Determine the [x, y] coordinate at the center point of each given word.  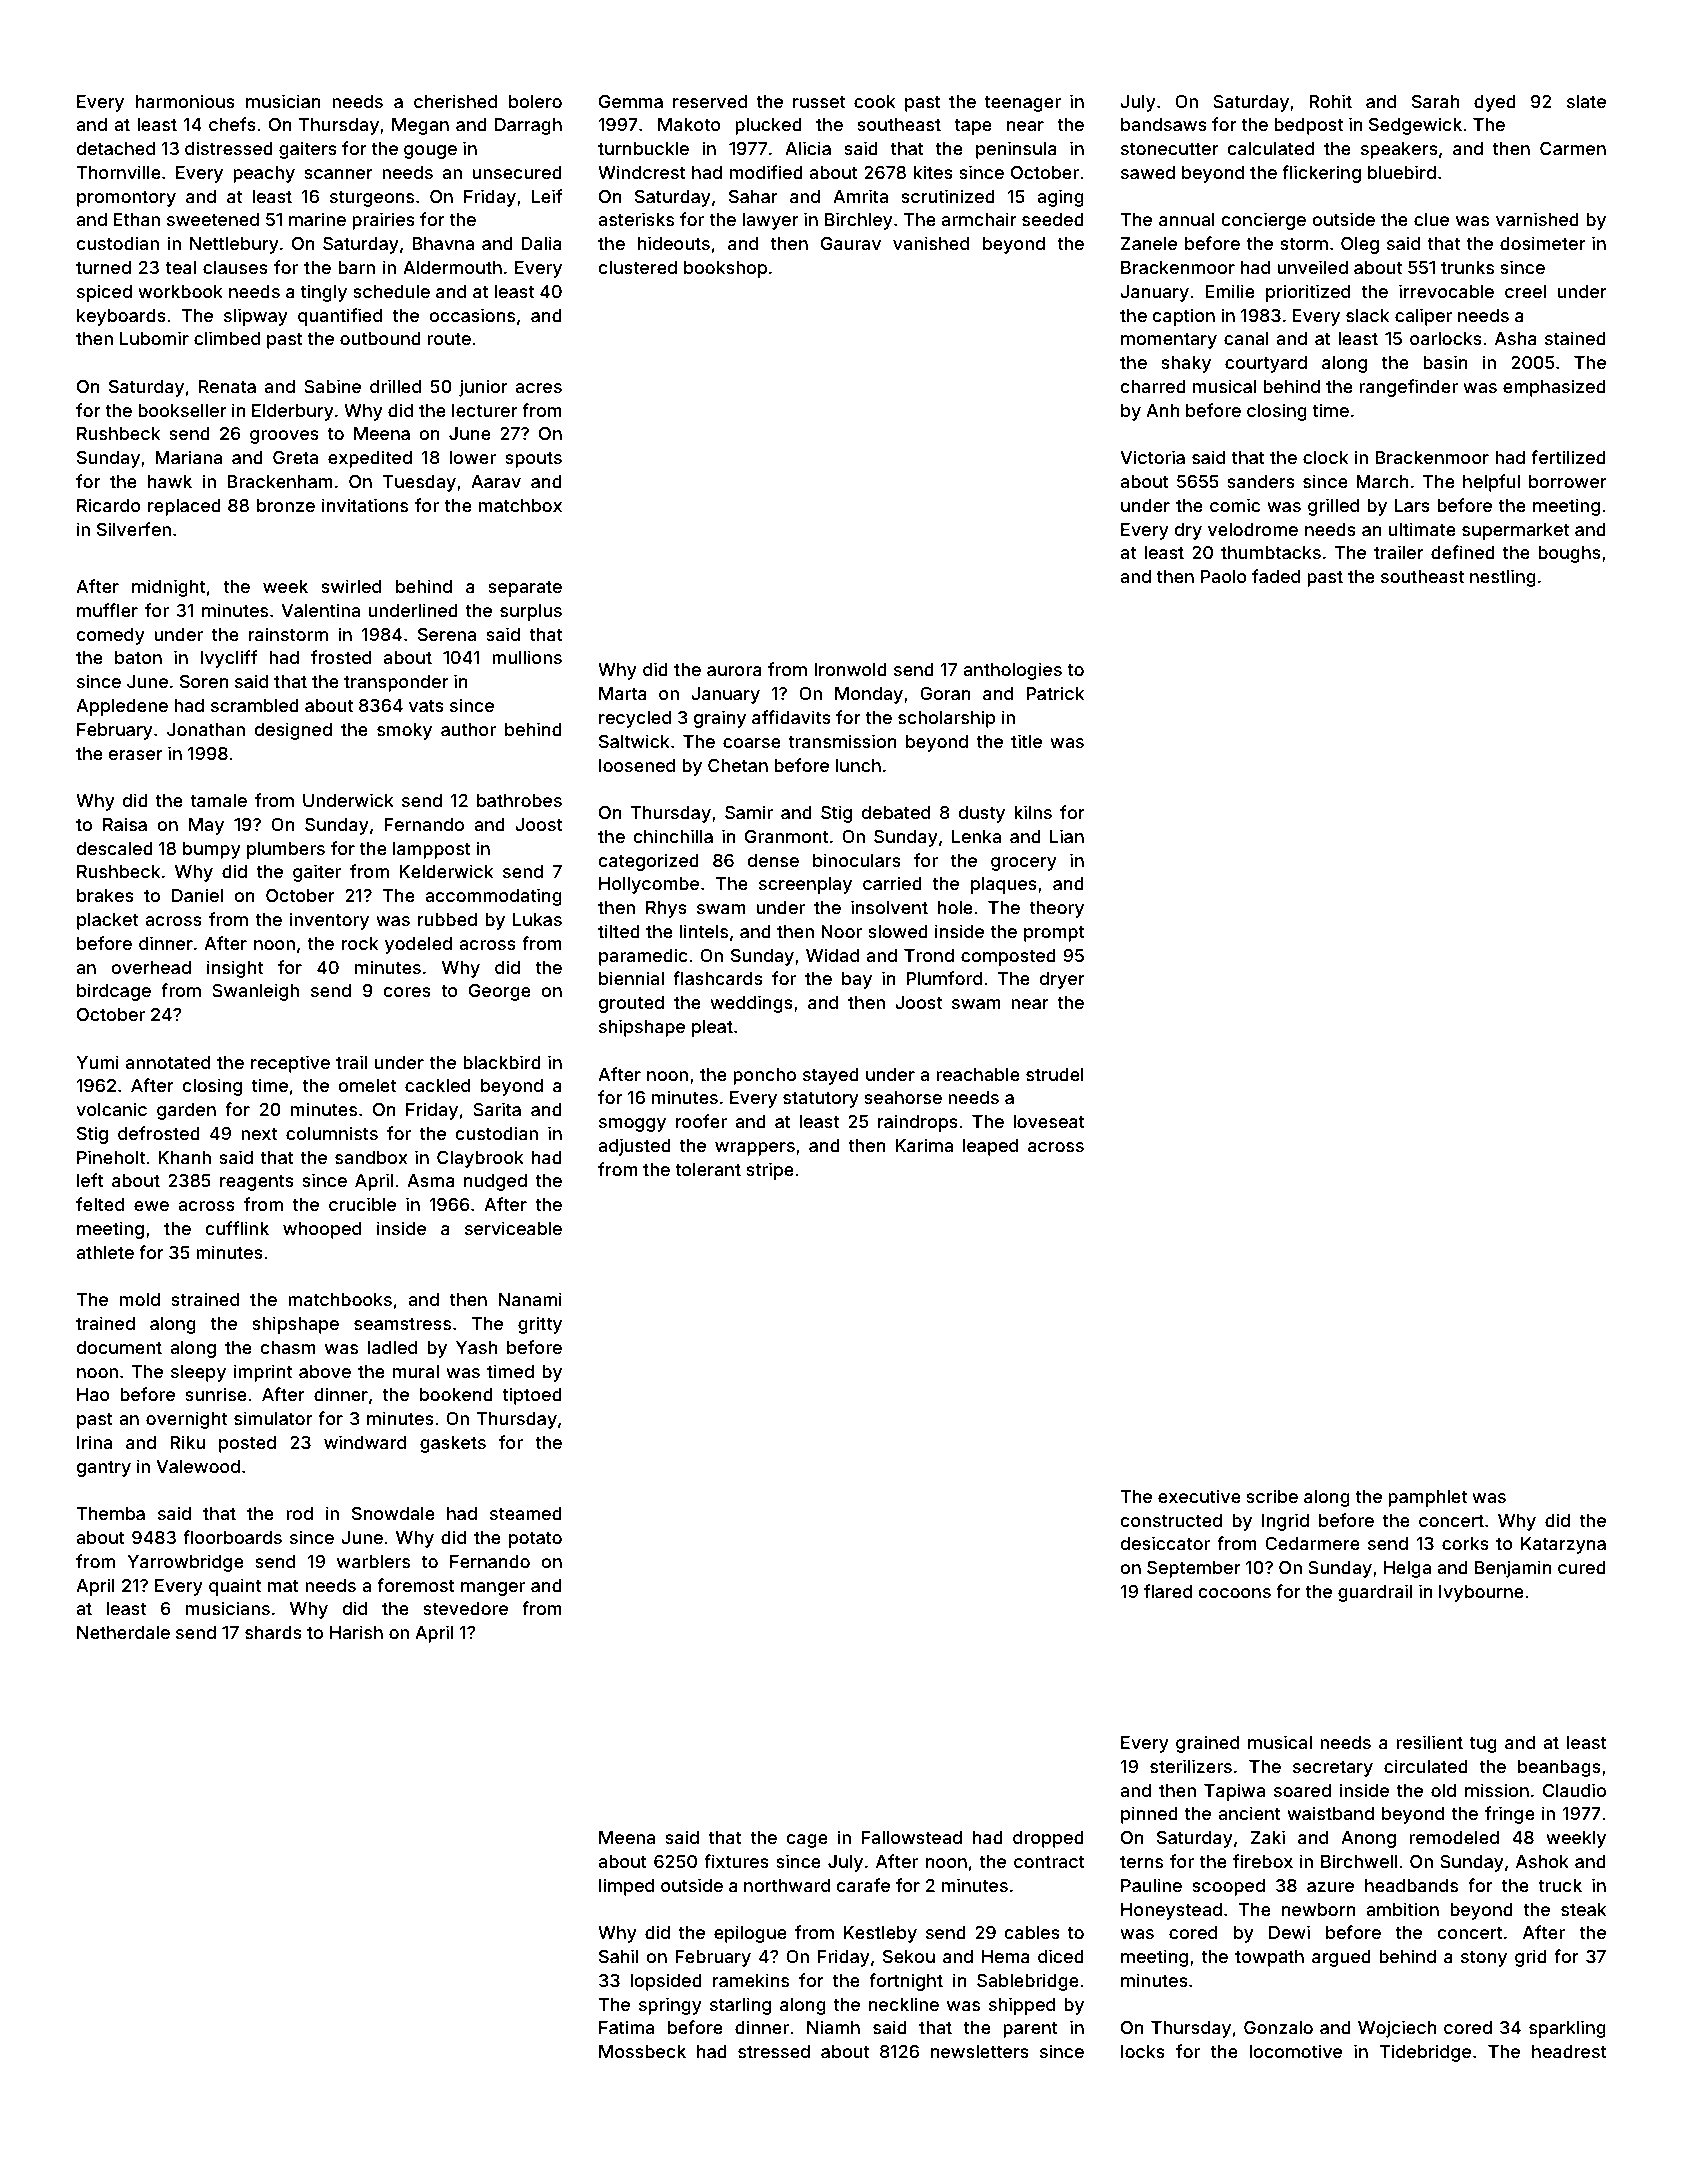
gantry [104, 1469]
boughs [1569, 554]
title [1026, 741]
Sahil [619, 1956]
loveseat [1049, 1121]
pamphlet [1427, 1498]
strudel [1055, 1074]
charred [1153, 386]
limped [626, 1887]
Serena [447, 634]
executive [1199, 1496]
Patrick [1055, 693]
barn [356, 267]
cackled [437, 1085]
